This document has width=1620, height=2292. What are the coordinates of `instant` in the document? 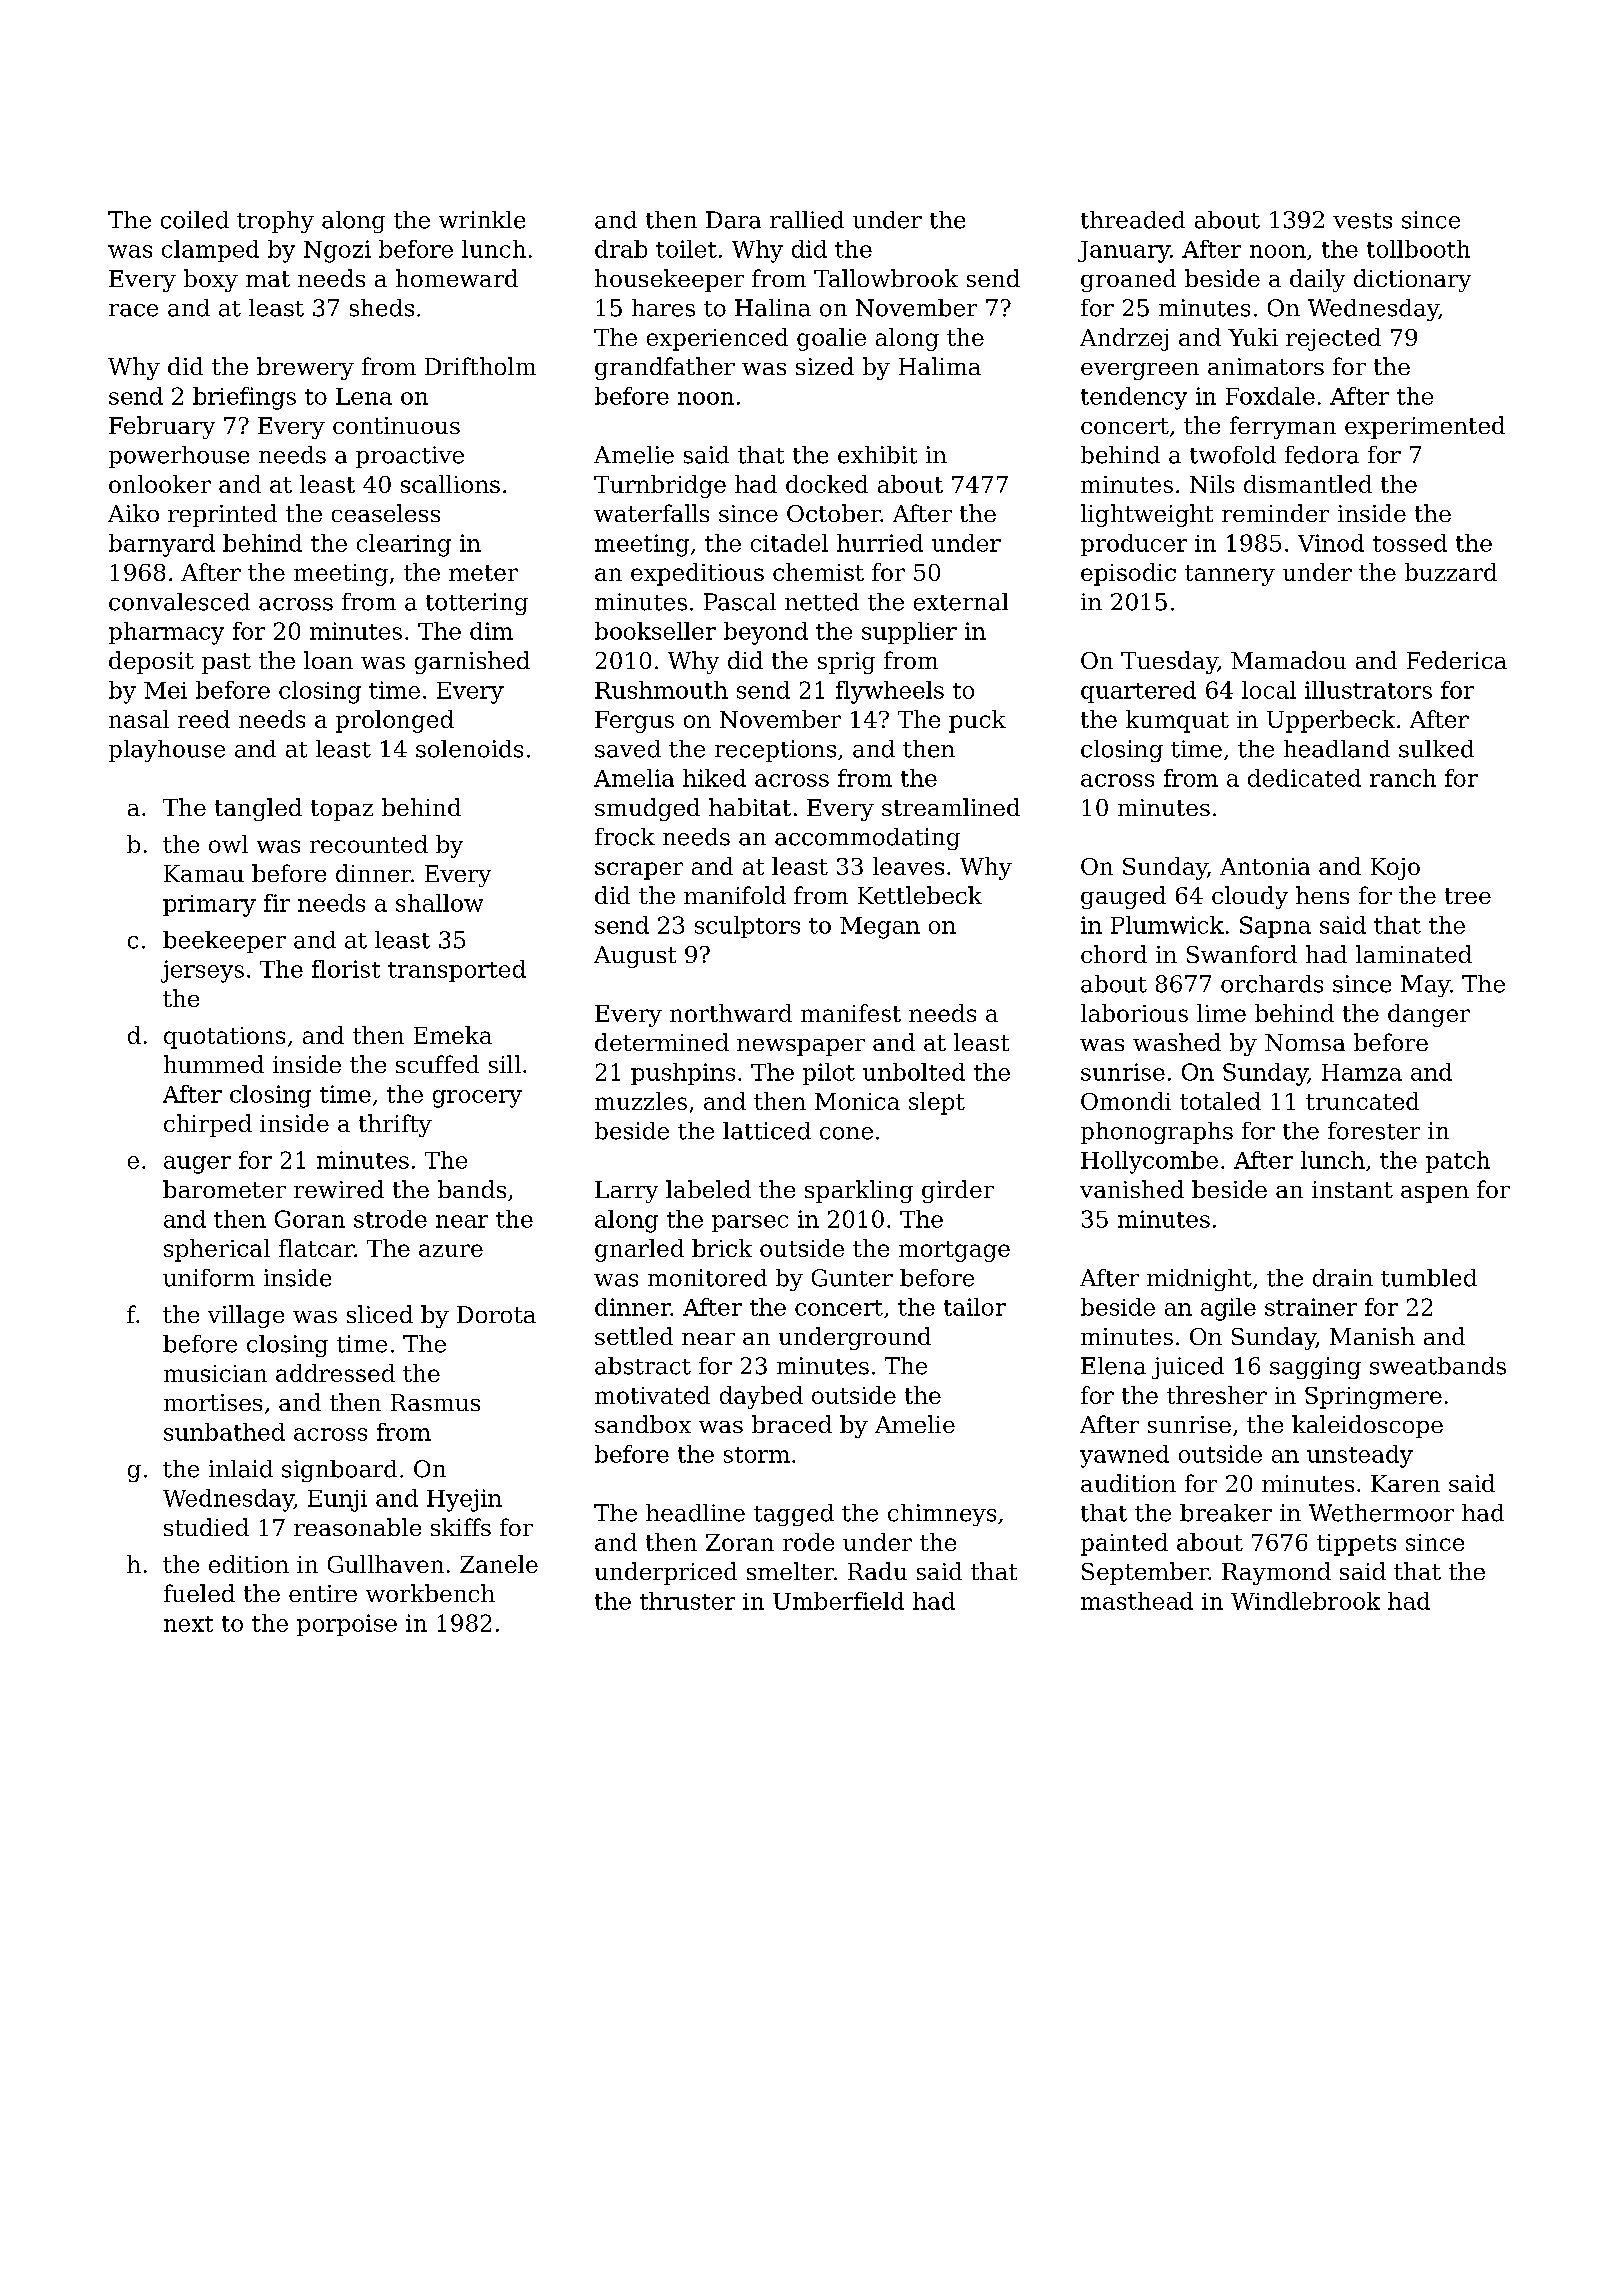 It's located at (1352, 1189).
